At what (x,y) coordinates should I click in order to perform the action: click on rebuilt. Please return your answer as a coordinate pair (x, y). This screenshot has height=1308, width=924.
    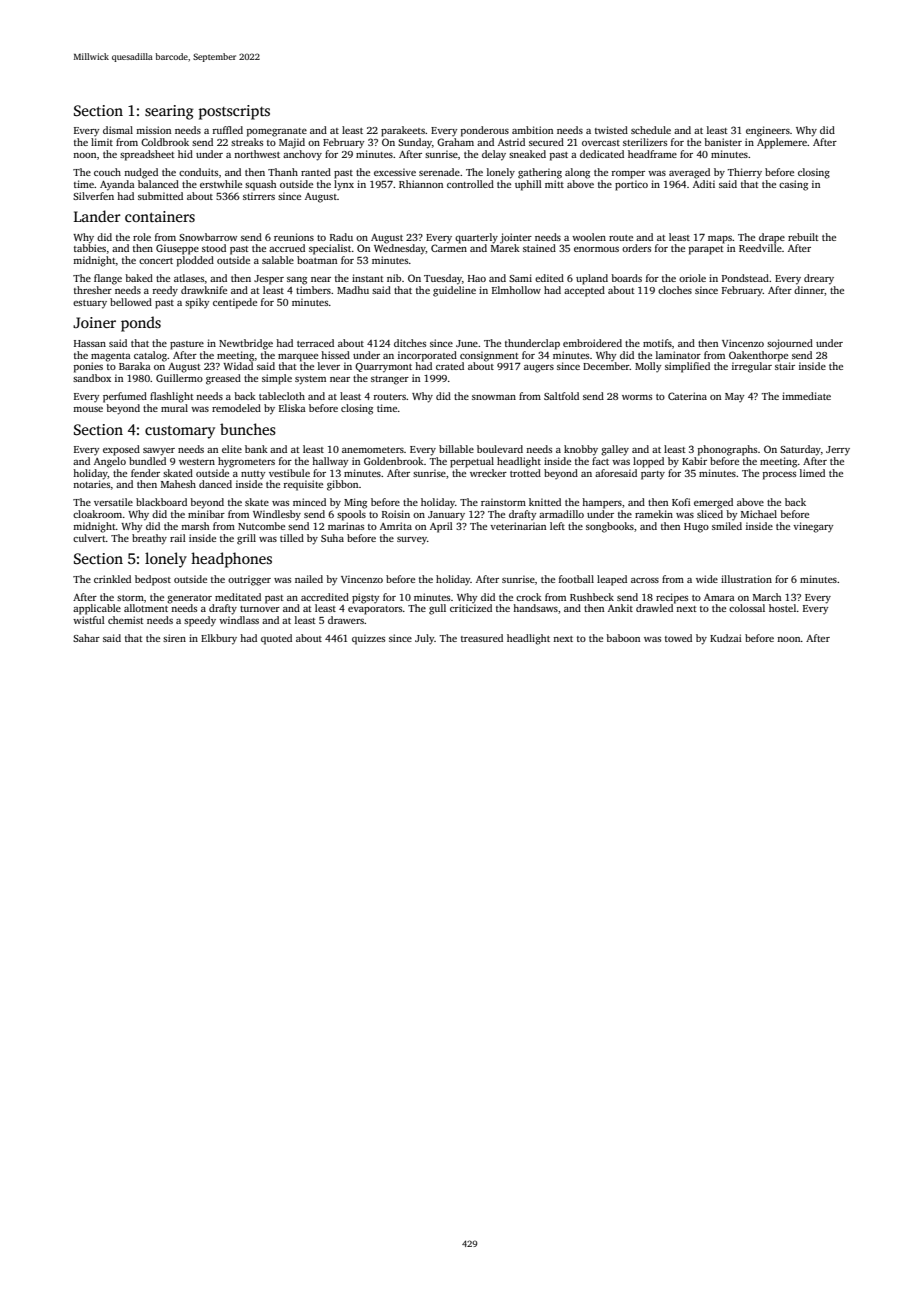
    Looking at the image, I should click on (803, 237).
